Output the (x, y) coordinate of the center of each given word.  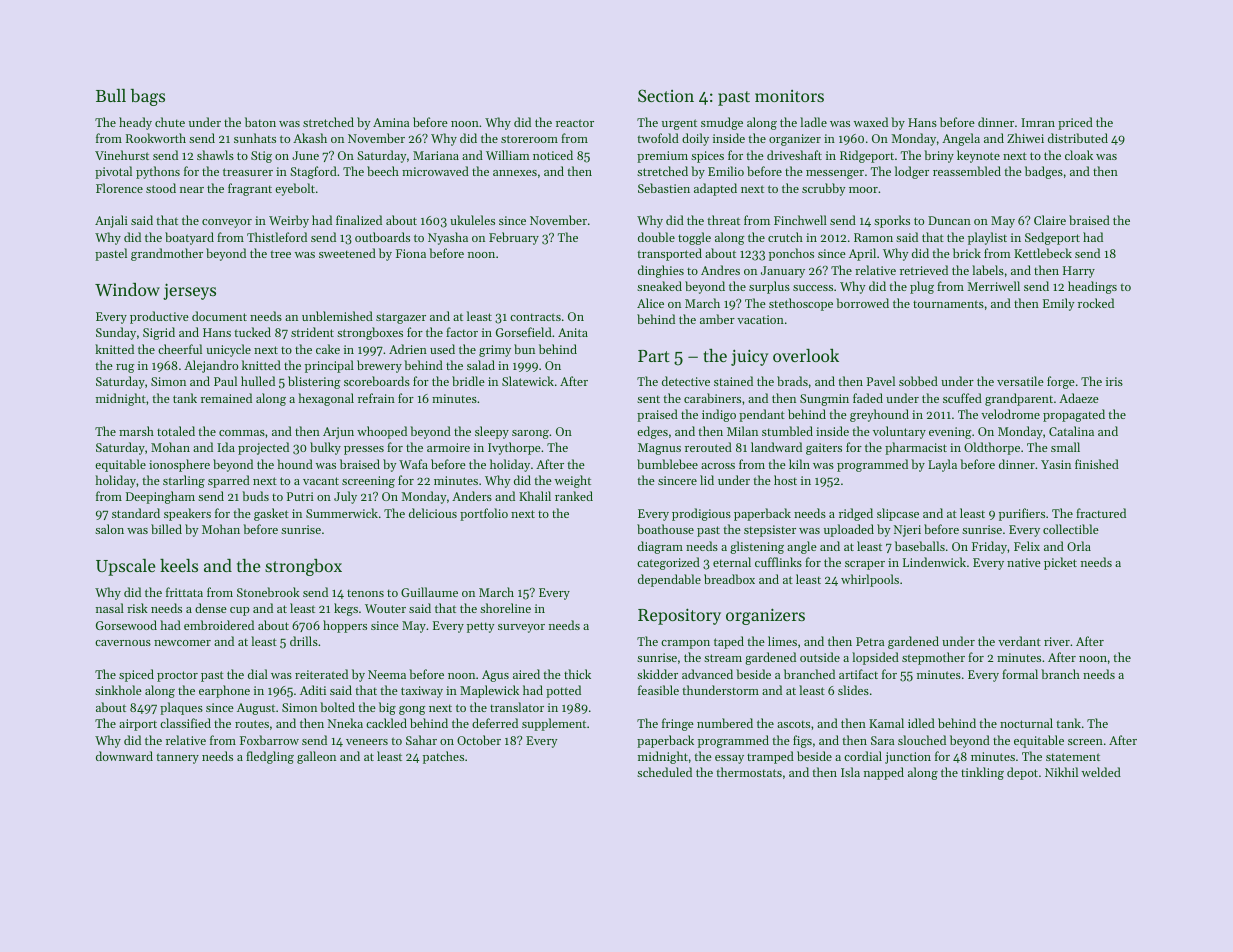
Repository (679, 616)
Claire (1050, 220)
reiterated (321, 674)
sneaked (659, 286)
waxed (871, 122)
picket (1060, 563)
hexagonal (326, 399)
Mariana (436, 155)
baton (260, 122)
